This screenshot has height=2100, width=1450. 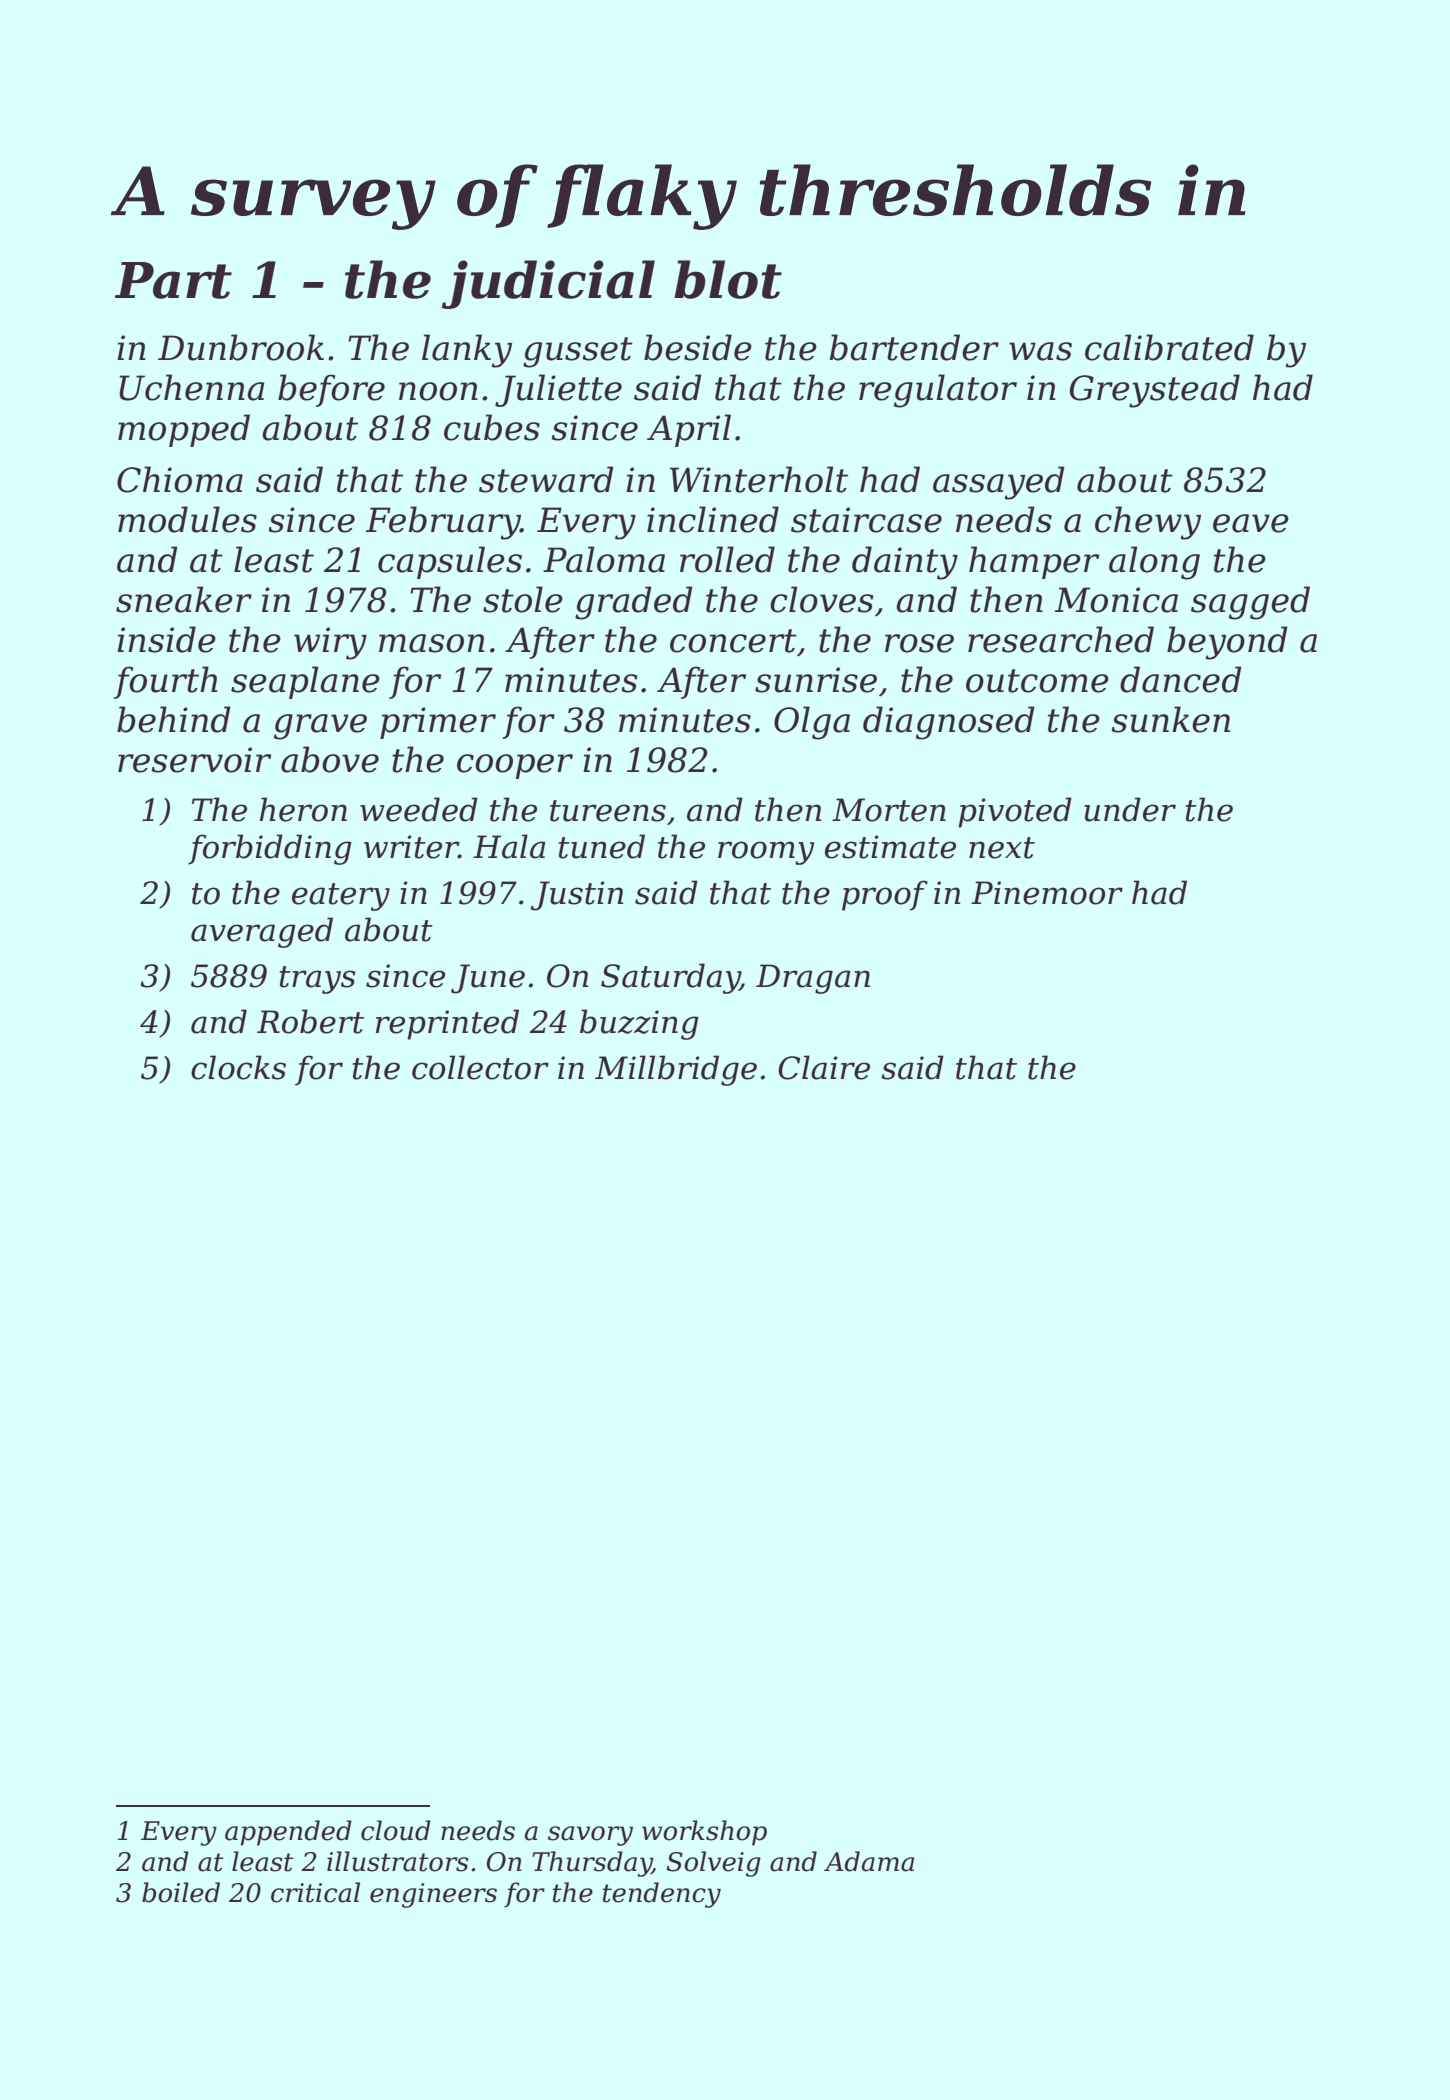 What do you see at coordinates (433, 1895) in the screenshot?
I see `engineers` at bounding box center [433, 1895].
